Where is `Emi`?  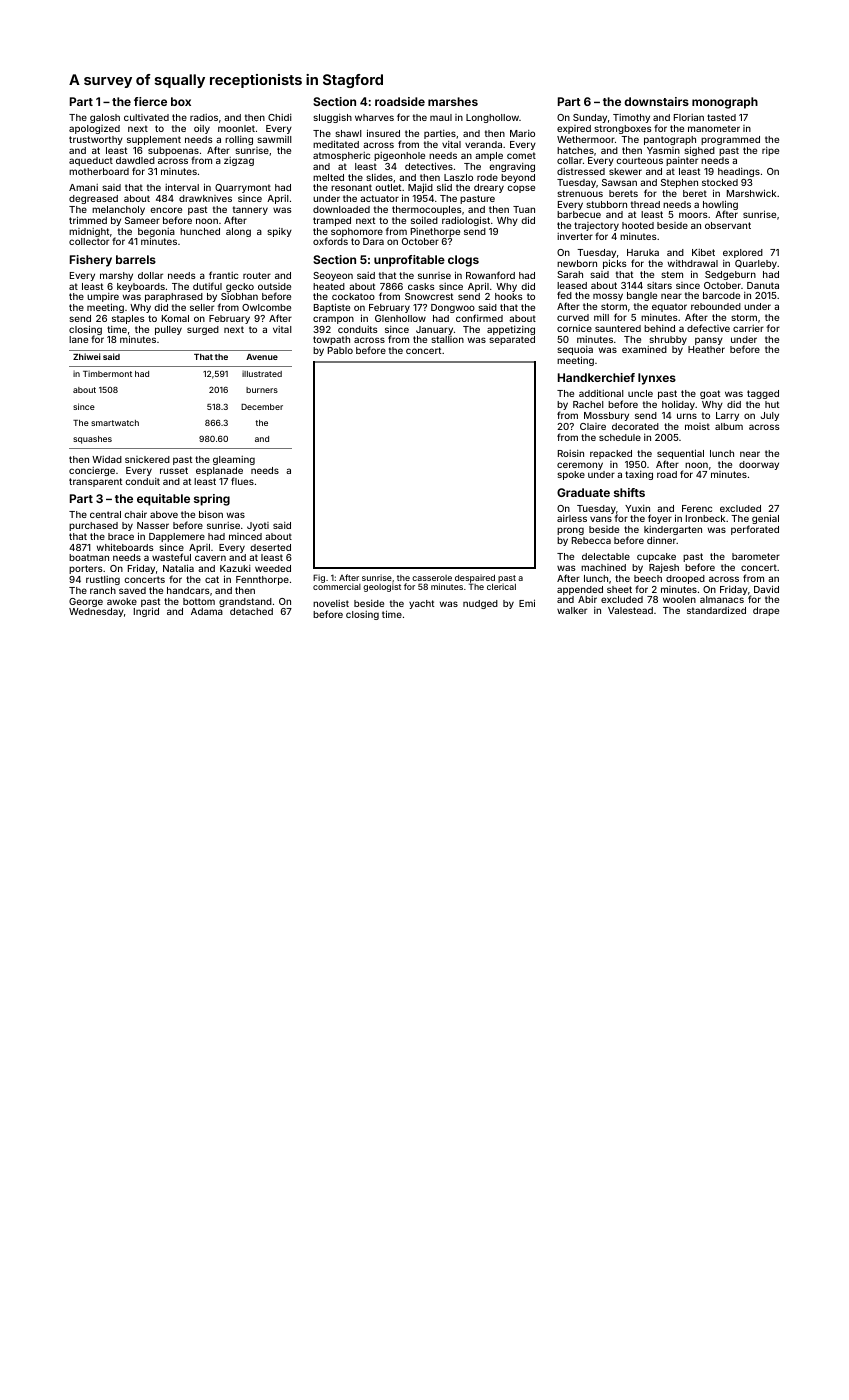
Emi is located at coordinates (527, 603).
